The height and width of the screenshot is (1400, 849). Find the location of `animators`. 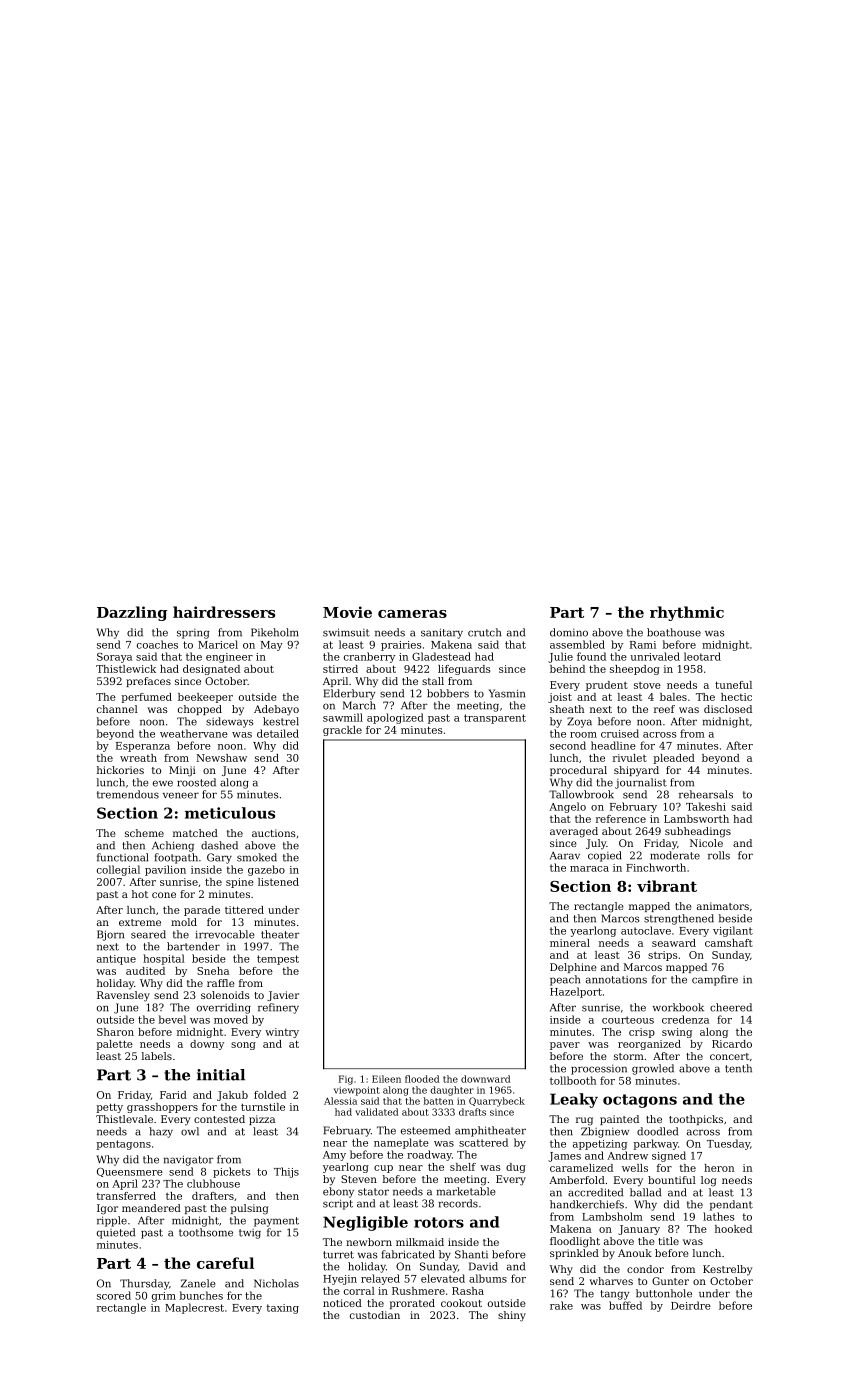

animators is located at coordinates (723, 906).
